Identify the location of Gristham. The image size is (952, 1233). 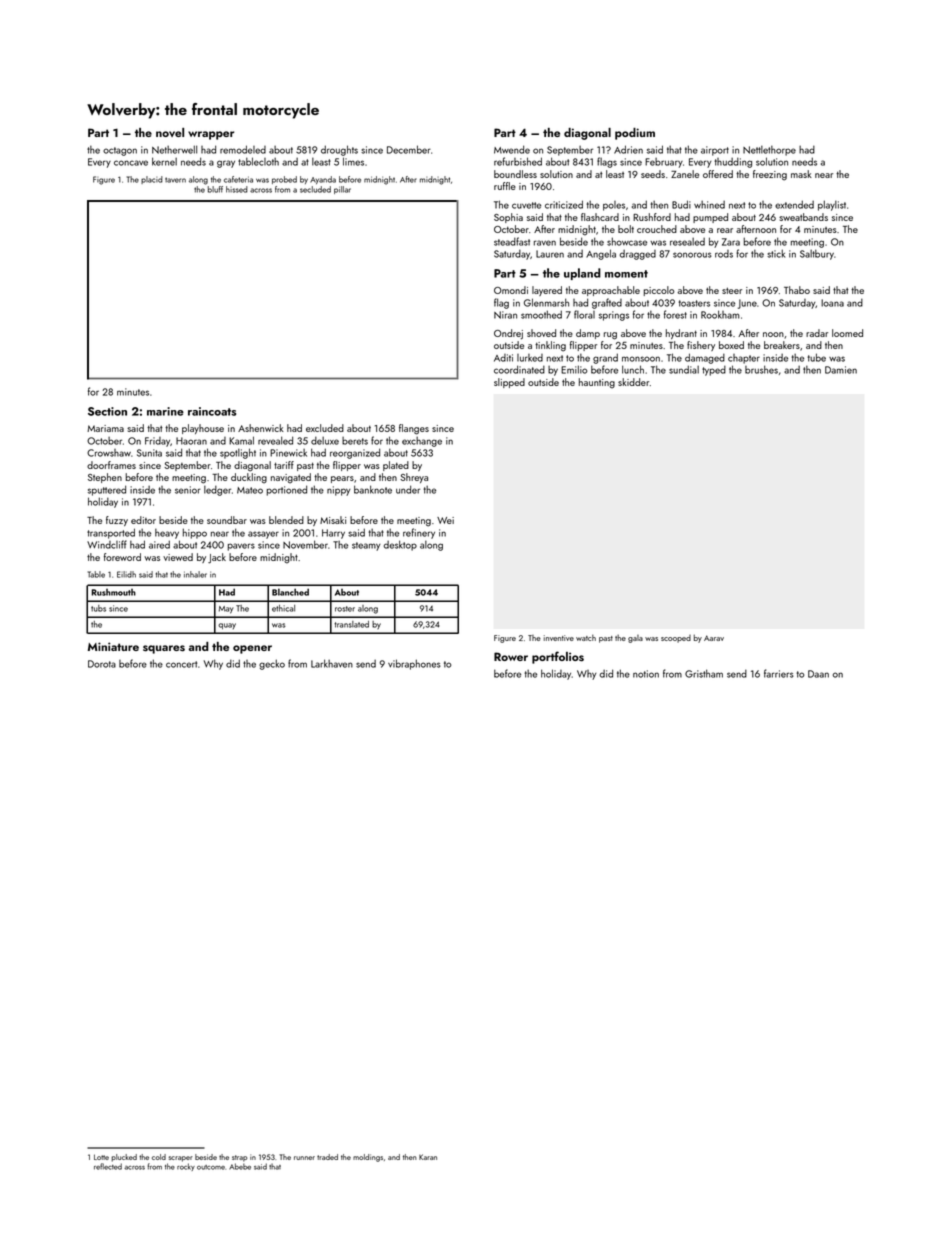
(704, 673).
